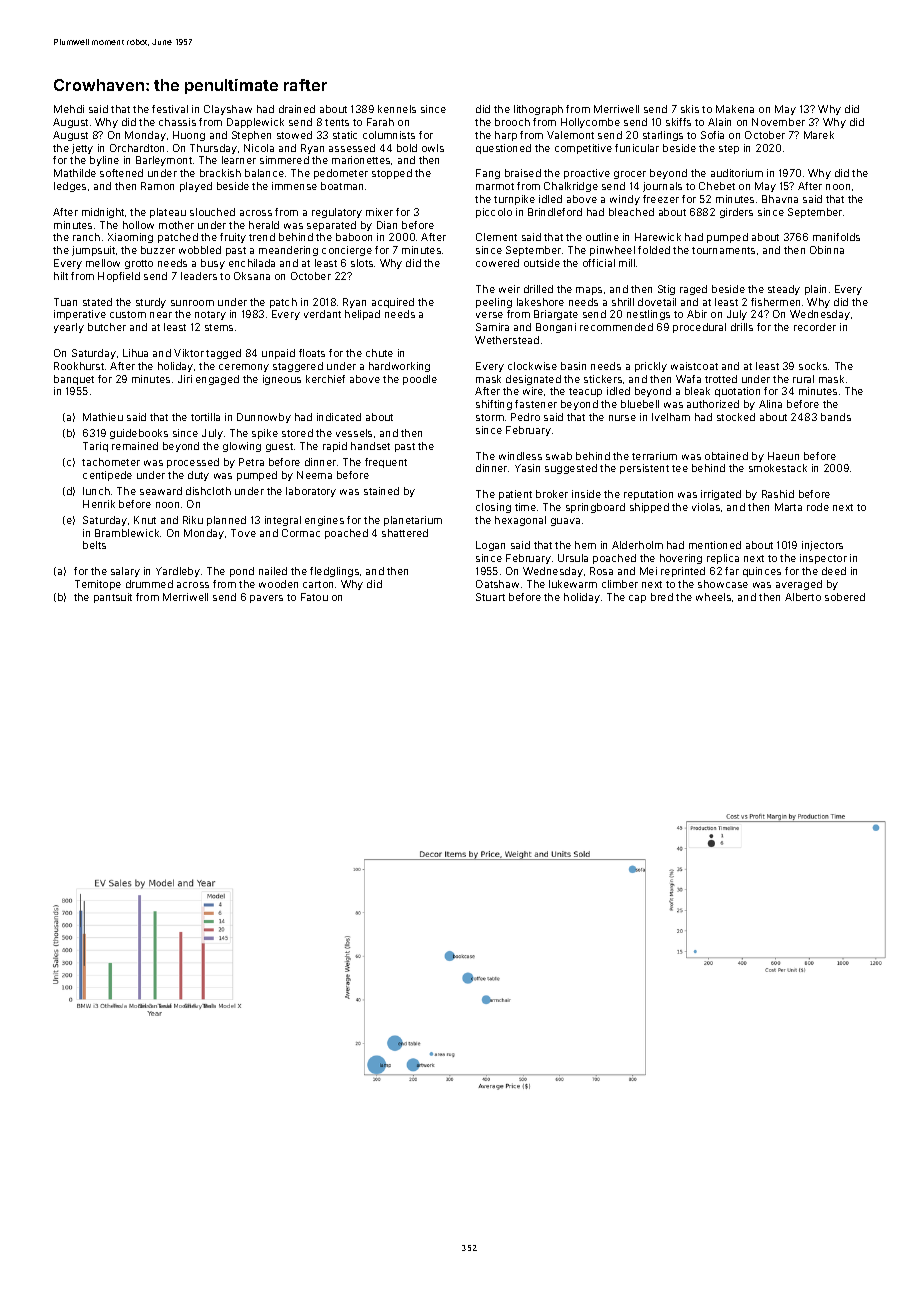  I want to click on pantsuit, so click(113, 598).
